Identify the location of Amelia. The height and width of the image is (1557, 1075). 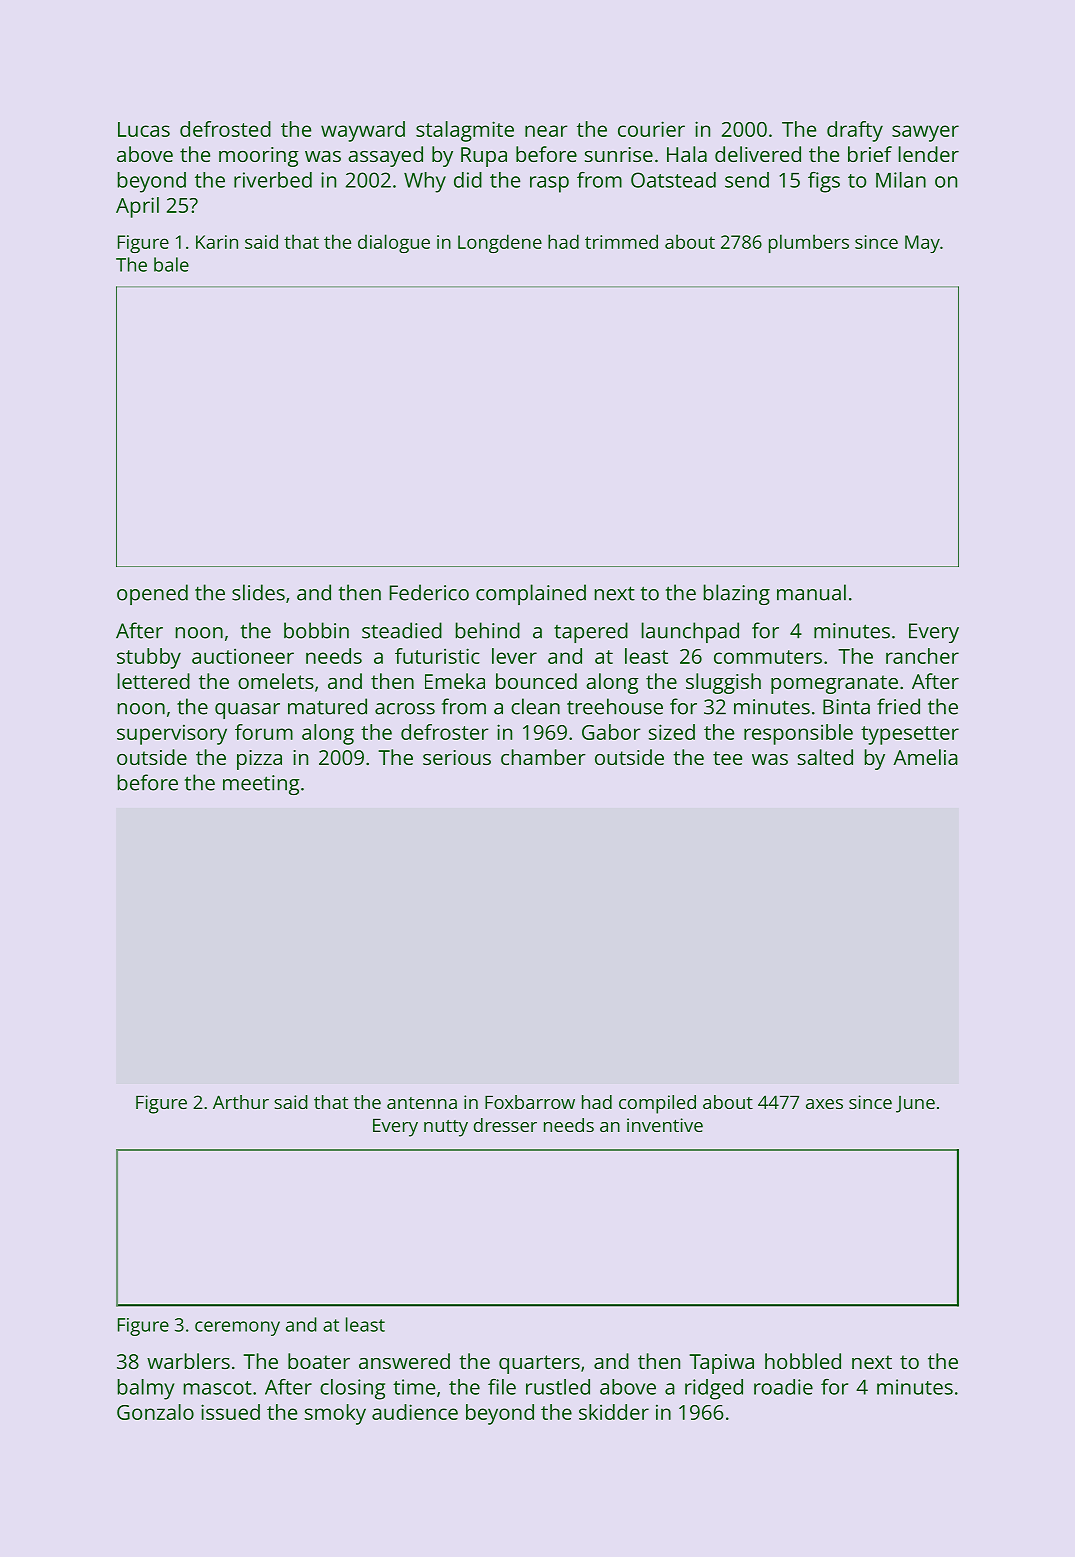
(925, 757).
